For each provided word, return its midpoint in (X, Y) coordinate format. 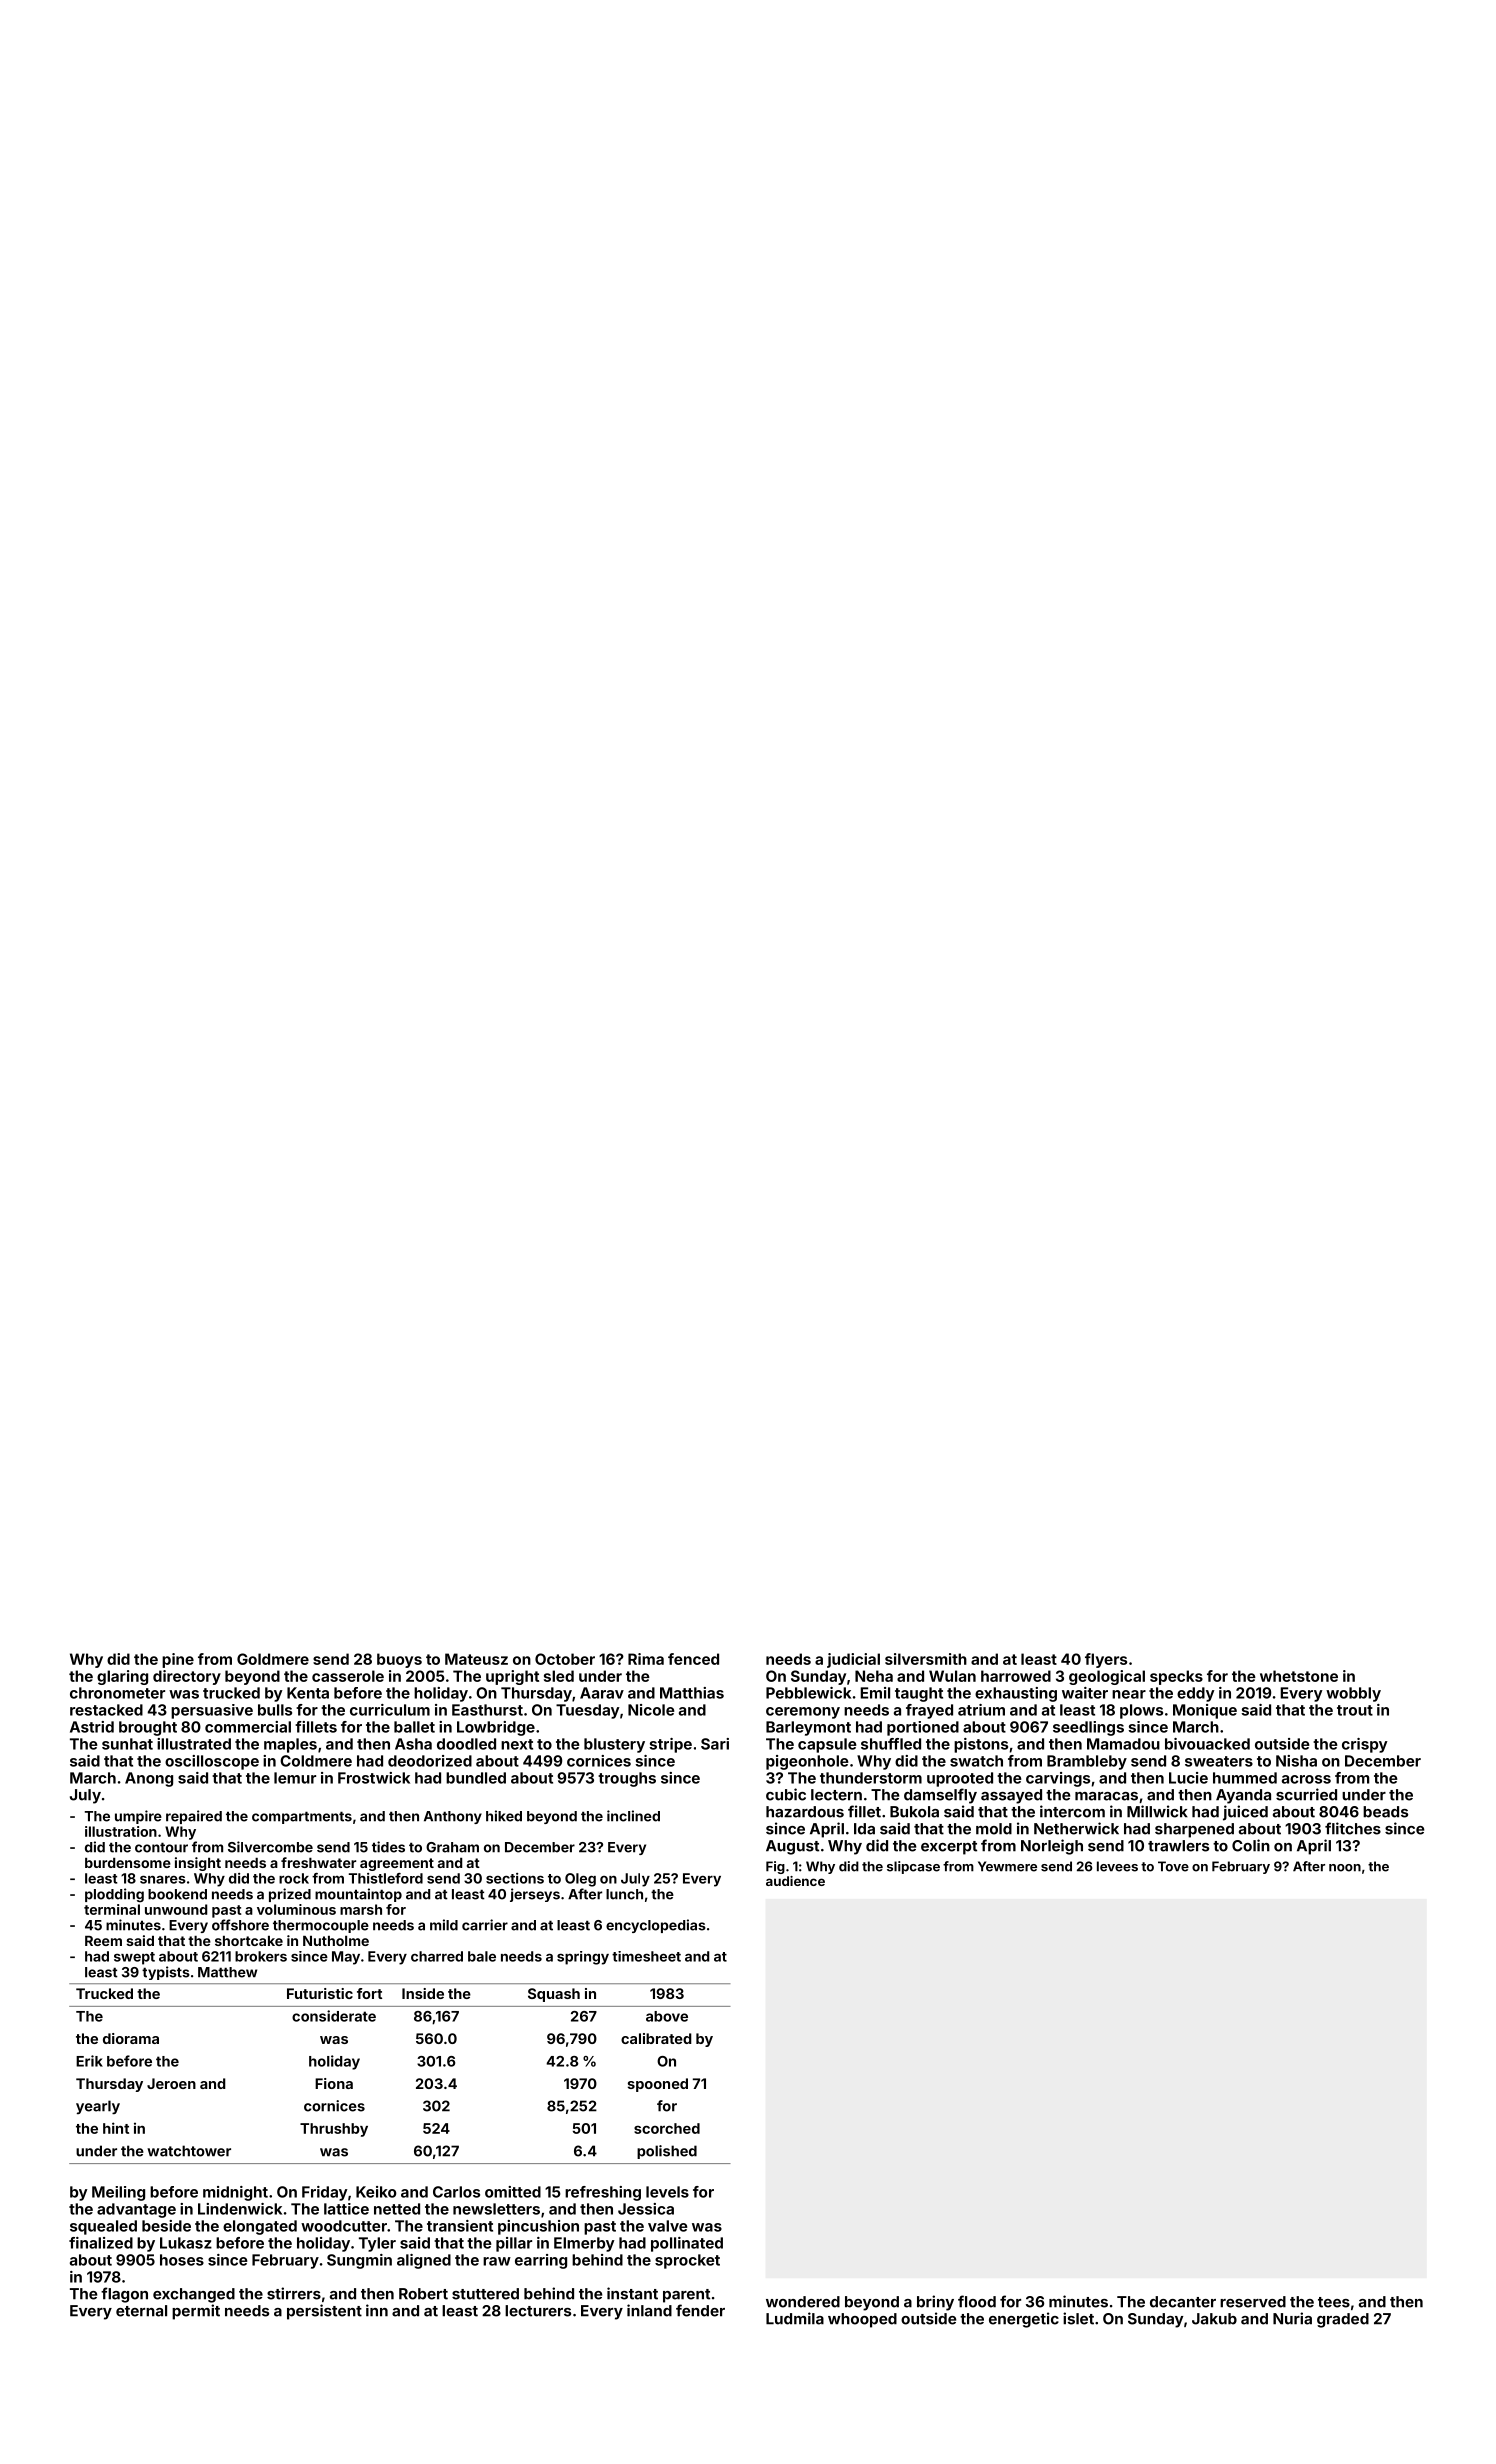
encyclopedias (656, 1926)
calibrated (656, 2038)
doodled (466, 1744)
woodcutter (344, 2226)
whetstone (1299, 1676)
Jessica (646, 2209)
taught (919, 1694)
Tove (1173, 1866)
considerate (334, 2016)
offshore (240, 1925)
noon (1345, 1868)
